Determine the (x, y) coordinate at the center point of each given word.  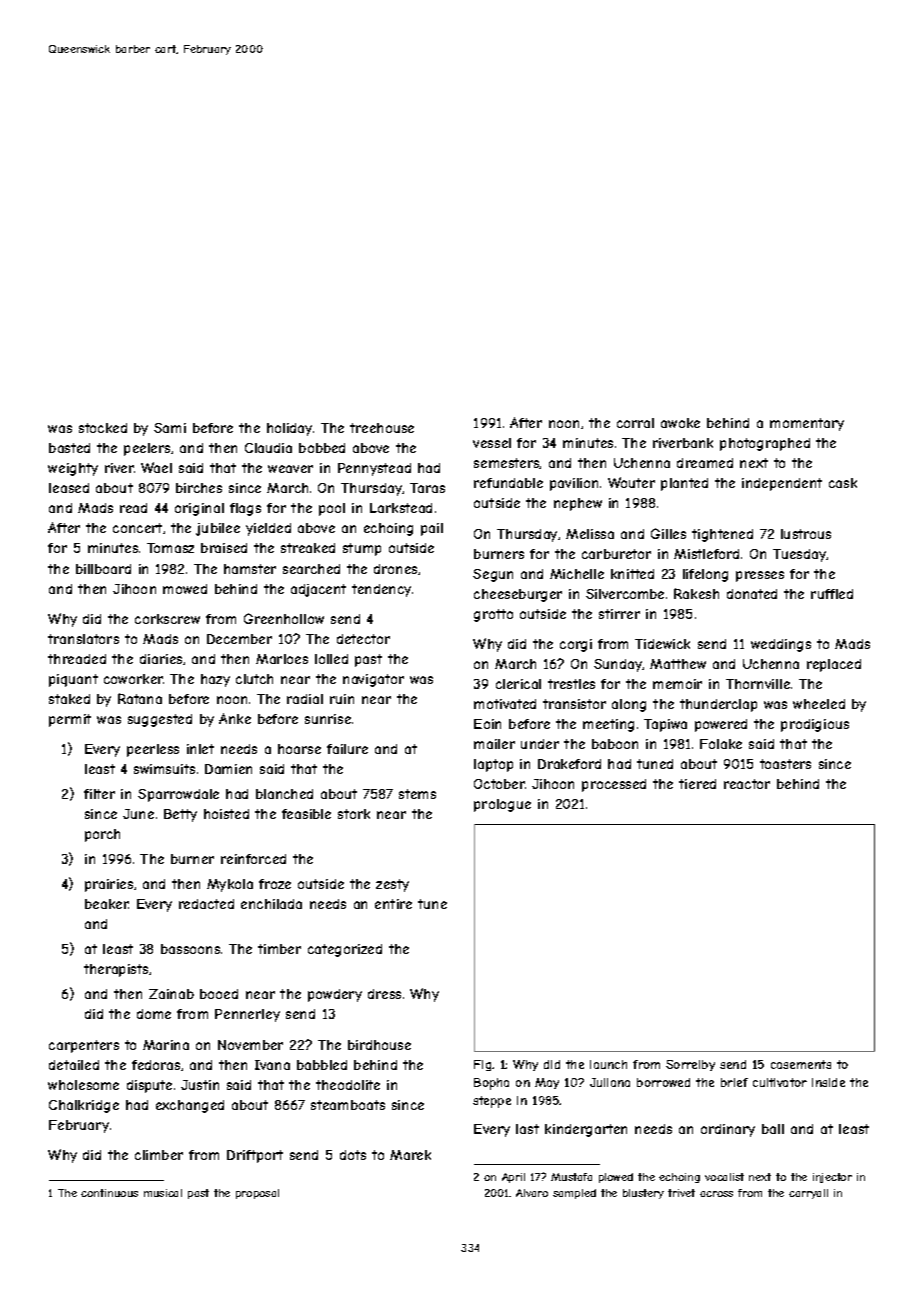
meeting (608, 725)
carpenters (84, 1046)
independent (782, 484)
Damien (228, 769)
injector (832, 1178)
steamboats (348, 1105)
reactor (747, 784)
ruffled (832, 594)
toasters (785, 764)
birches (199, 488)
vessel (492, 443)
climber (159, 1155)
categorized (345, 950)
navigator (373, 680)
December (239, 639)
